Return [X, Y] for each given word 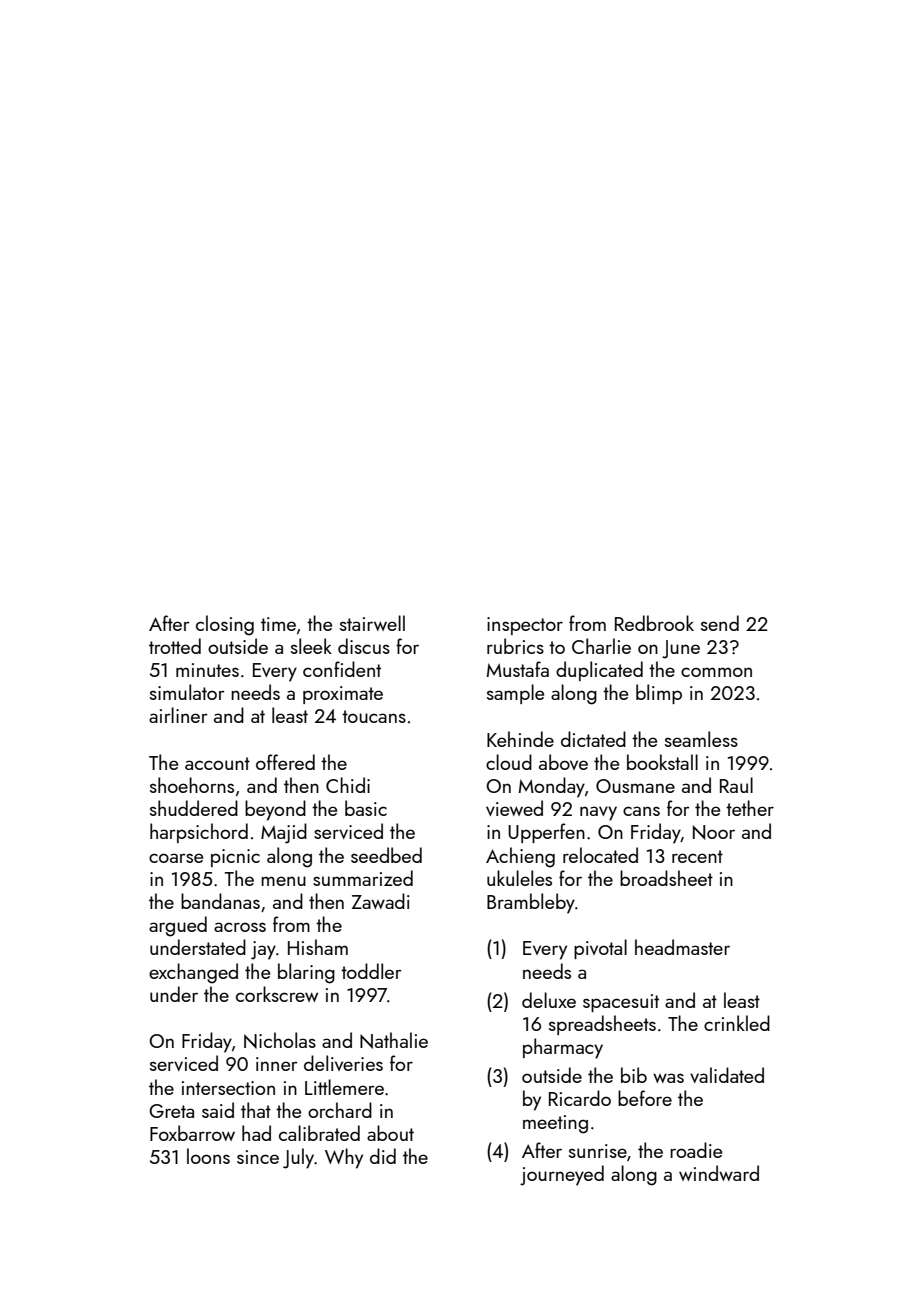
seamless [701, 739]
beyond [275, 810]
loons [208, 1156]
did [383, 1156]
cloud [509, 762]
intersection [228, 1088]
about [390, 1133]
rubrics [515, 646]
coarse [176, 858]
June [681, 649]
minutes [207, 670]
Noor [714, 832]
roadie [696, 1150]
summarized [363, 878]
